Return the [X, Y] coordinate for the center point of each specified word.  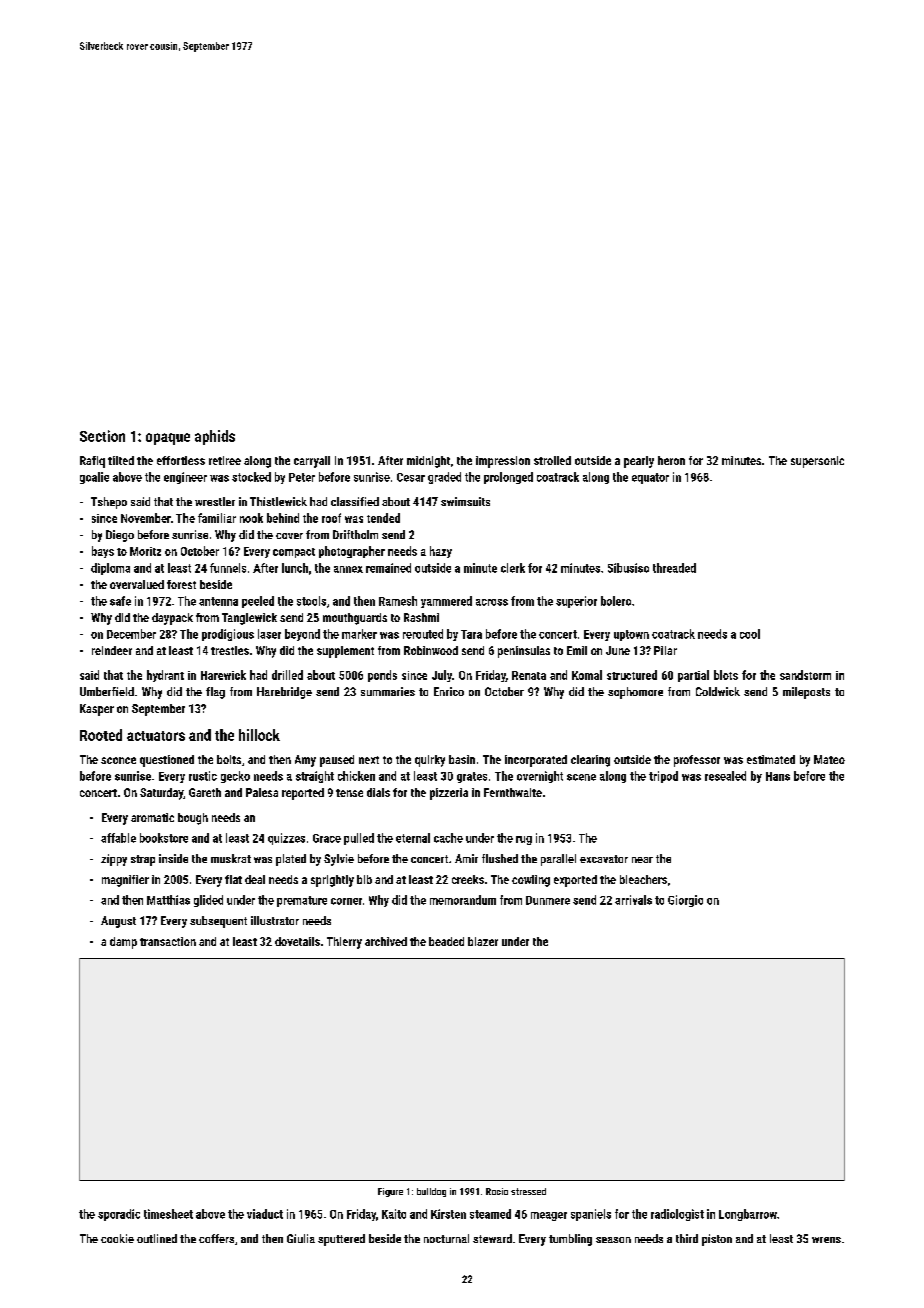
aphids [215, 437]
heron [671, 460]
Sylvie [339, 860]
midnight [428, 462]
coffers [216, 1238]
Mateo [829, 759]
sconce [118, 760]
